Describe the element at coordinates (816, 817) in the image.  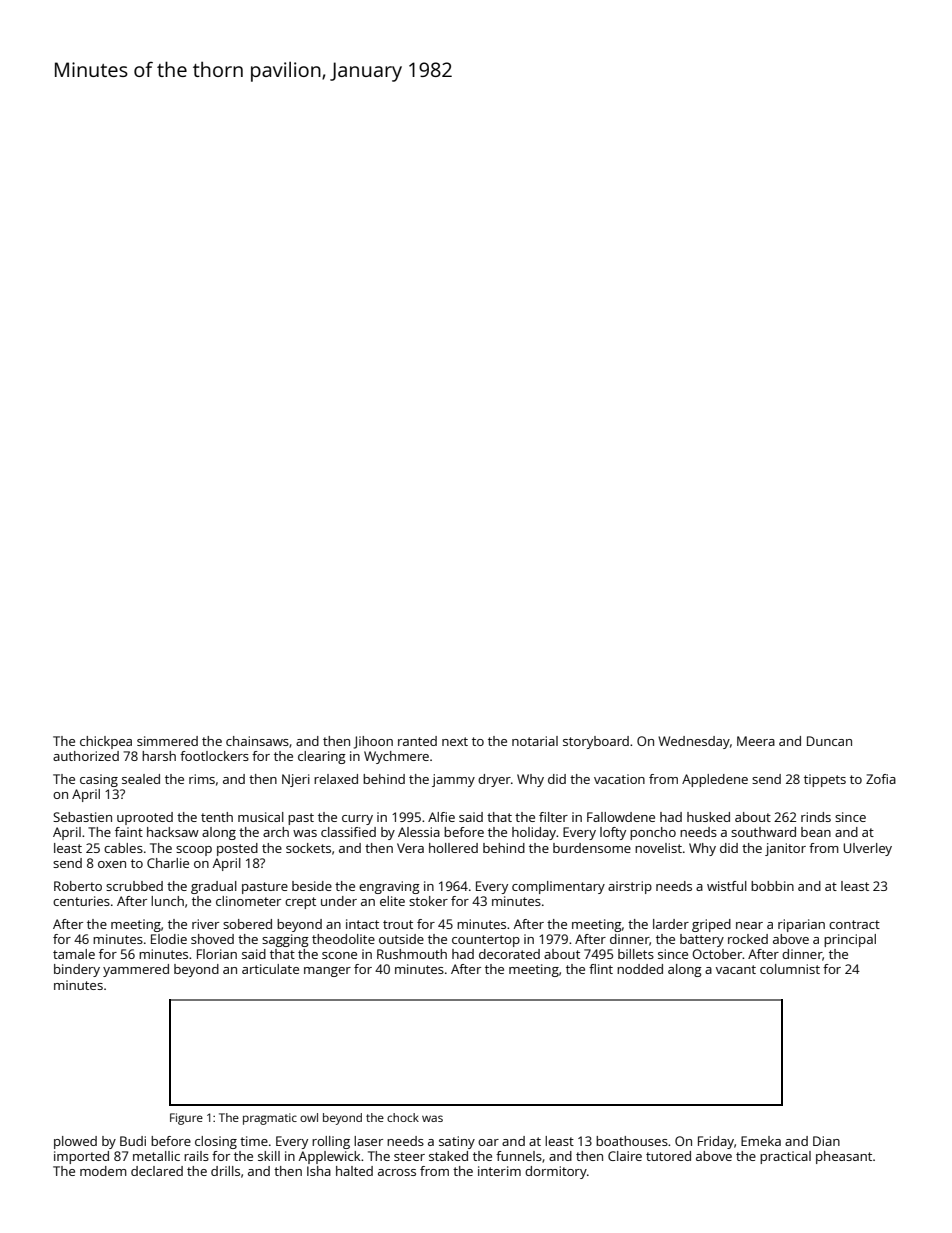
I see `rinds` at that location.
